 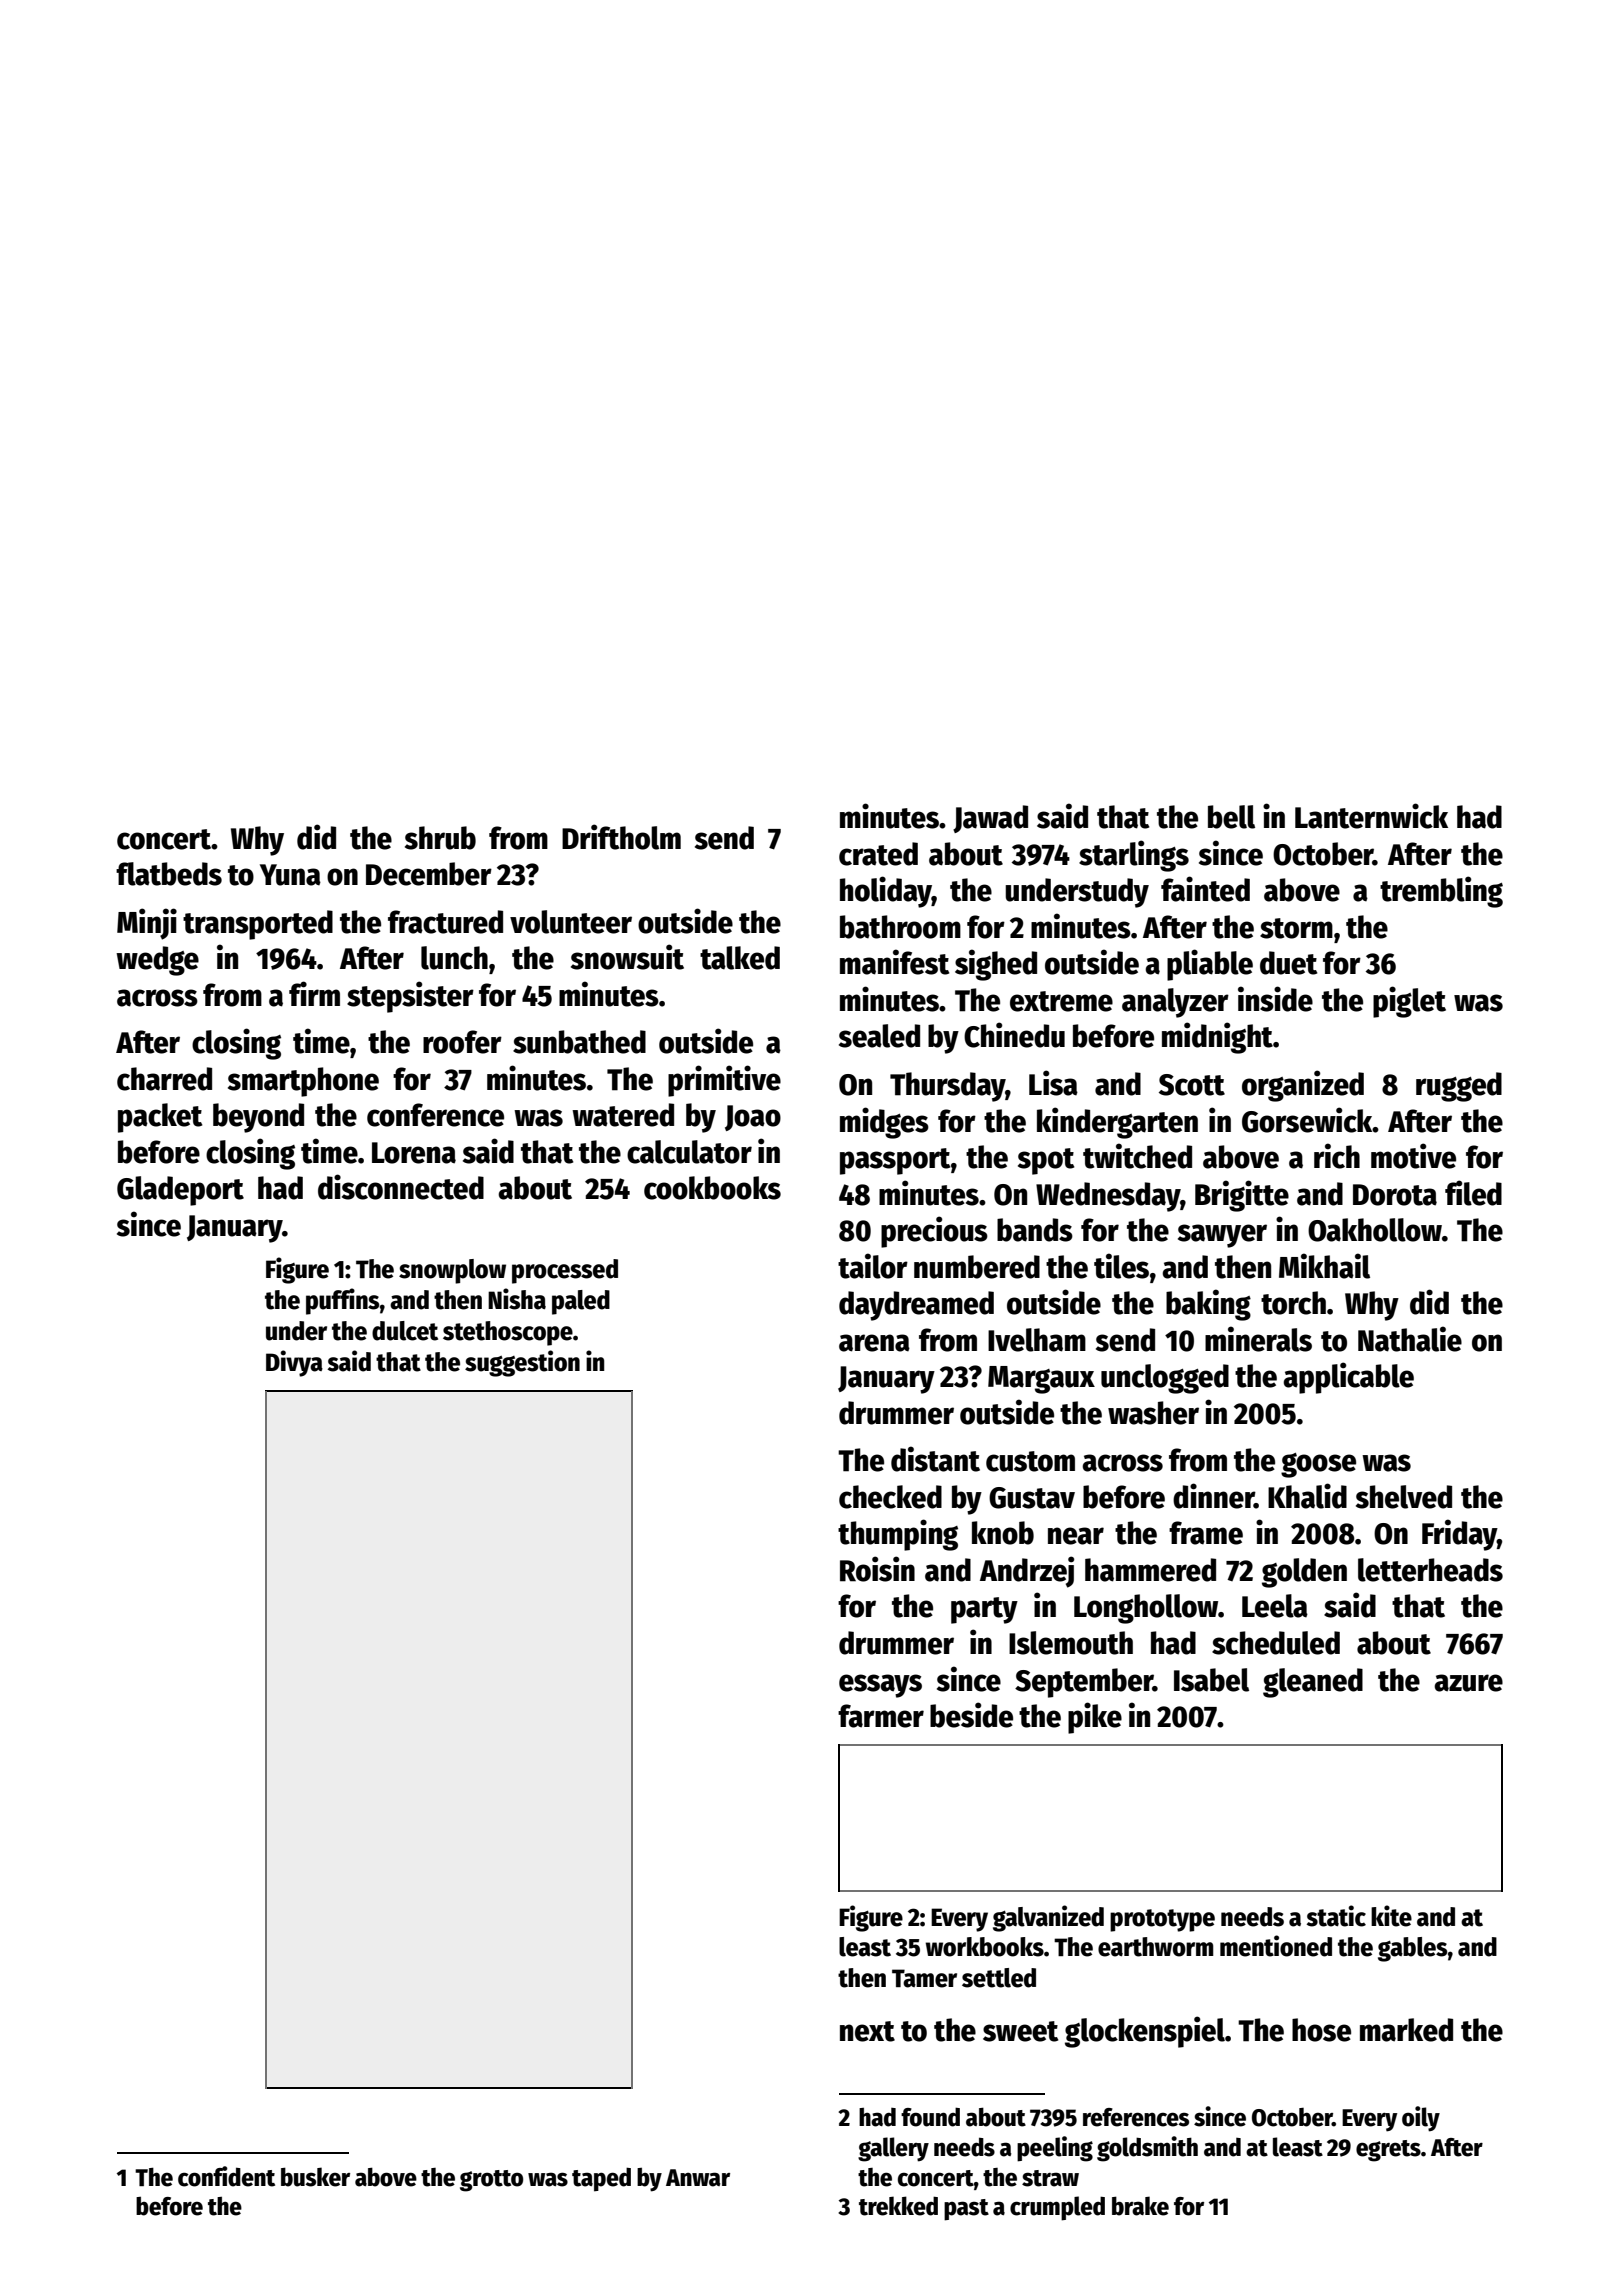 What do you see at coordinates (627, 957) in the image?
I see `snowsuit` at bounding box center [627, 957].
